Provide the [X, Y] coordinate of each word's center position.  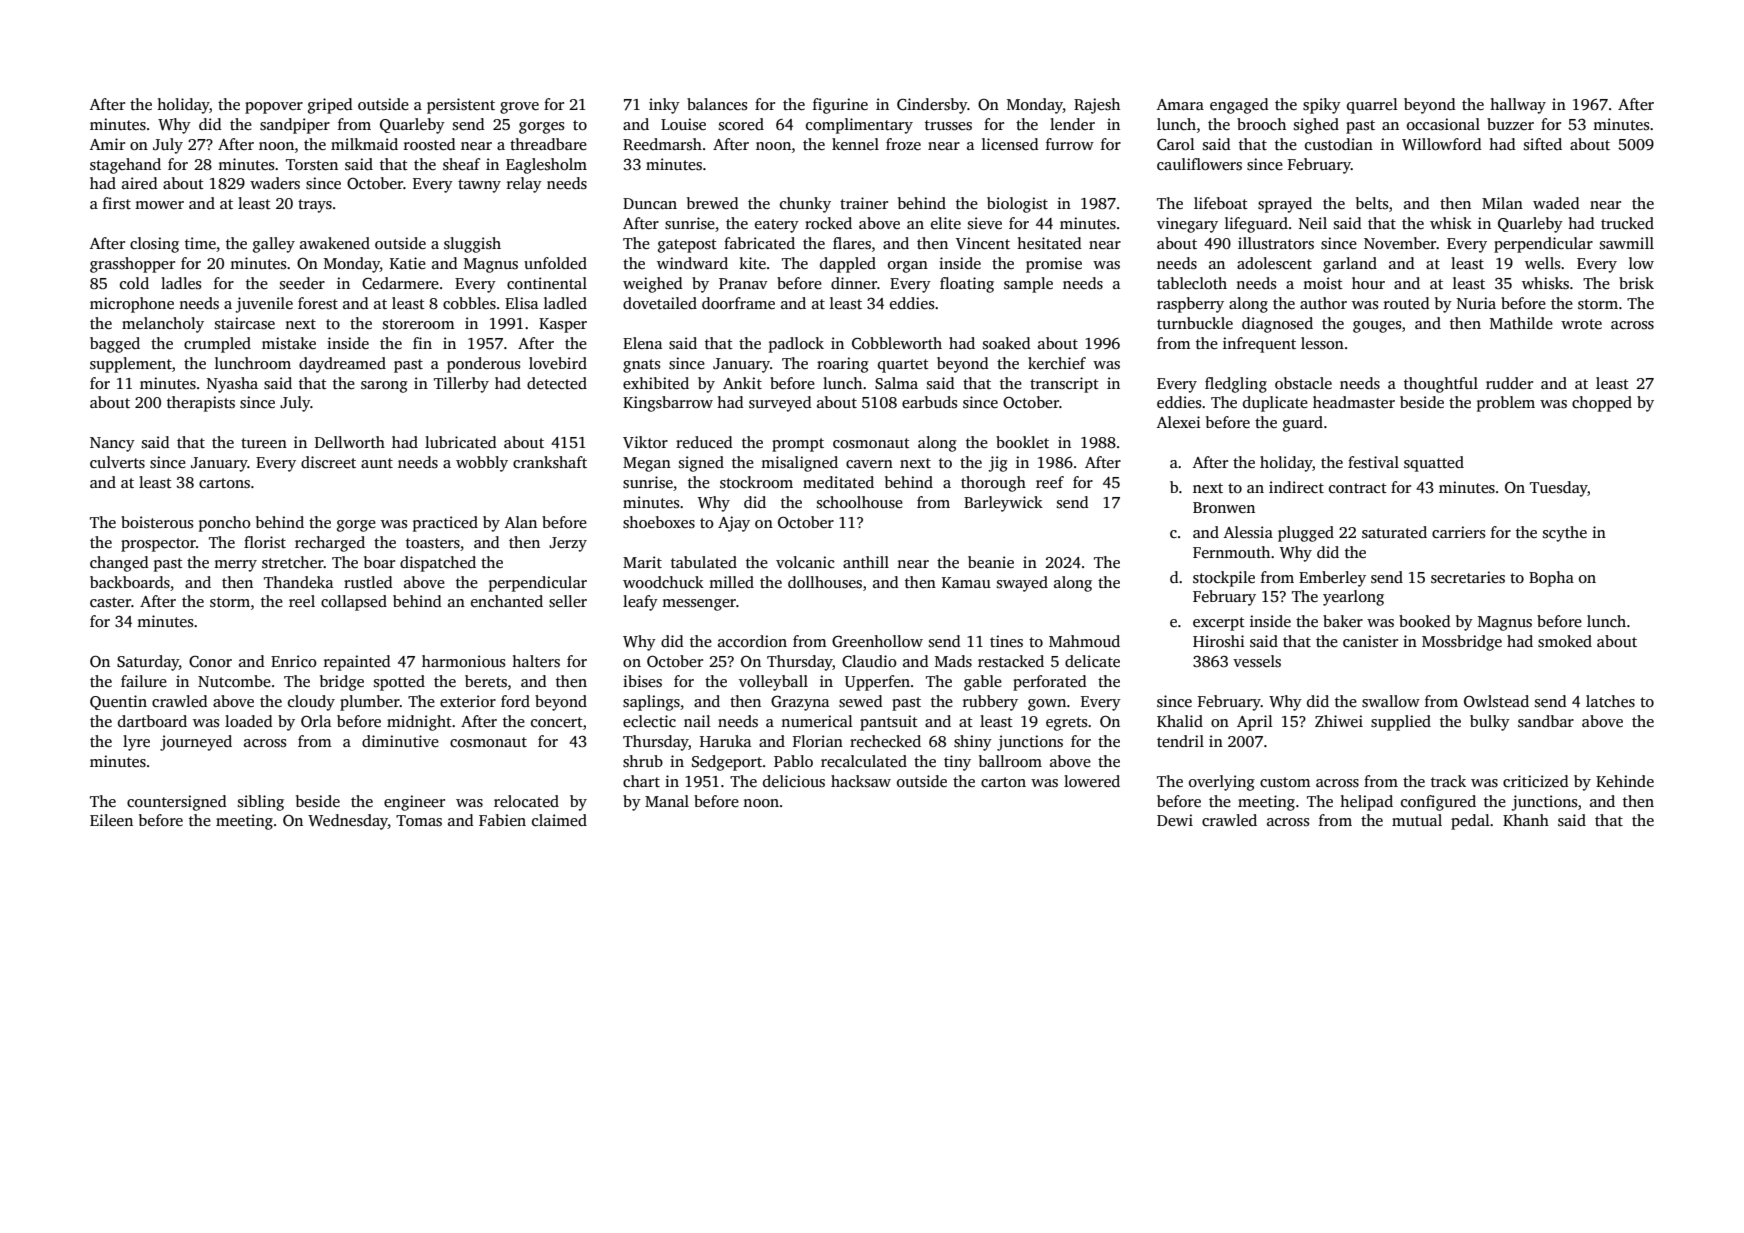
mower [159, 205]
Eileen [111, 820]
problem [1506, 404]
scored [741, 124]
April [1255, 723]
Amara [1180, 104]
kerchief [1057, 363]
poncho [225, 524]
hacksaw [861, 781]
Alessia [1248, 532]
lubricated [461, 442]
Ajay [734, 524]
